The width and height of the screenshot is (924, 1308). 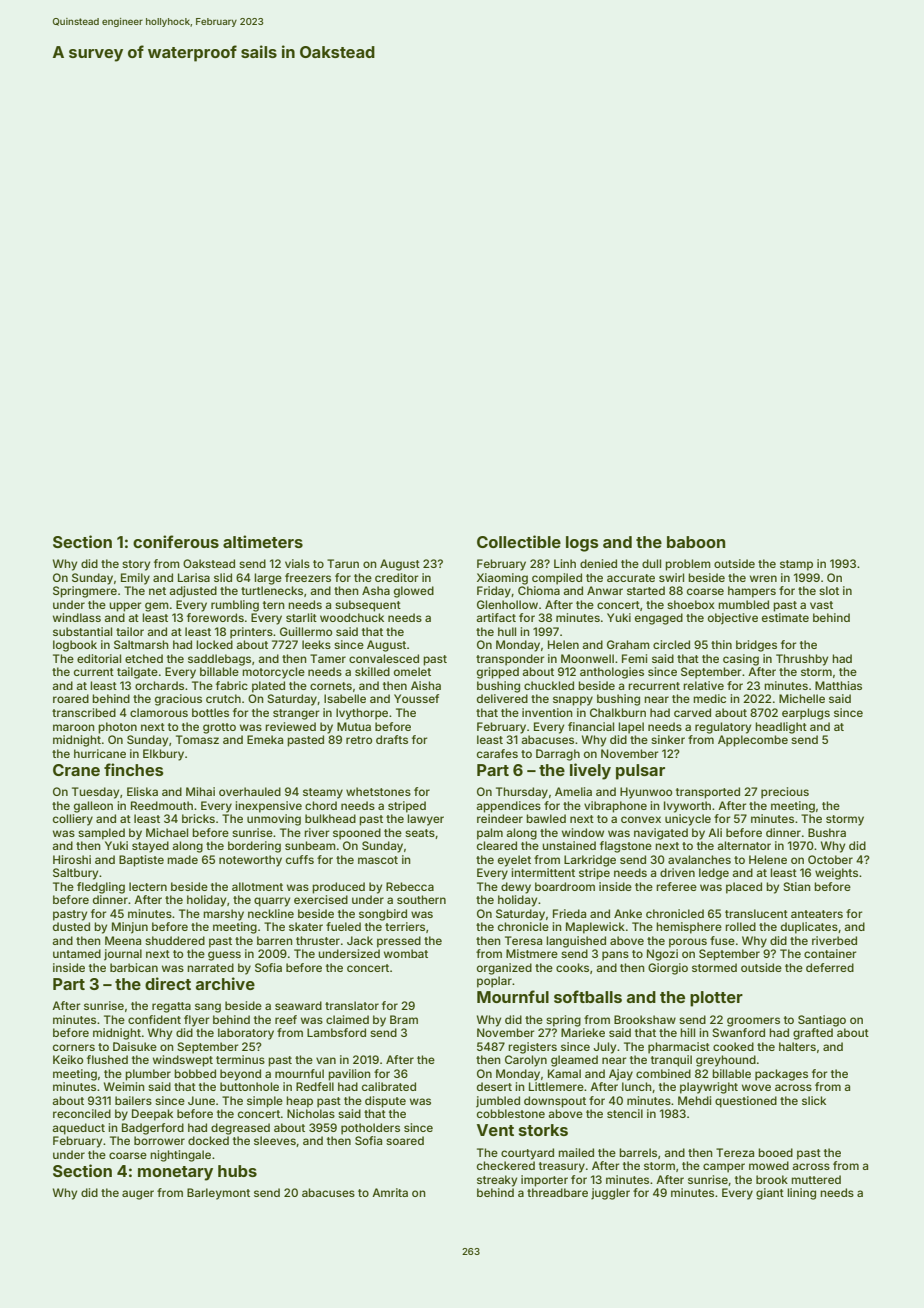 What do you see at coordinates (343, 563) in the screenshot?
I see `Tarun` at bounding box center [343, 563].
